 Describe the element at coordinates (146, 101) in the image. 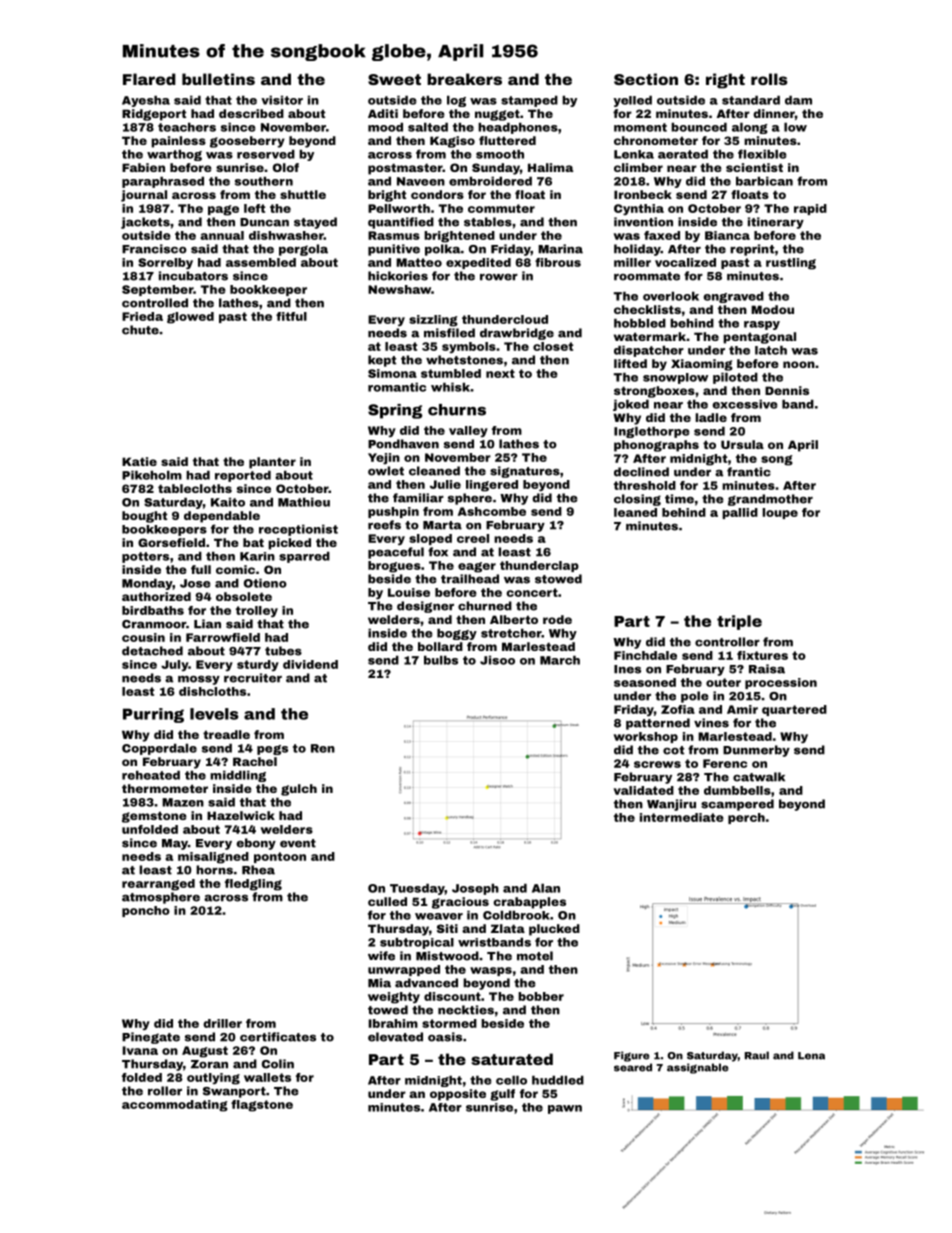

I see `Ayesha` at that location.
